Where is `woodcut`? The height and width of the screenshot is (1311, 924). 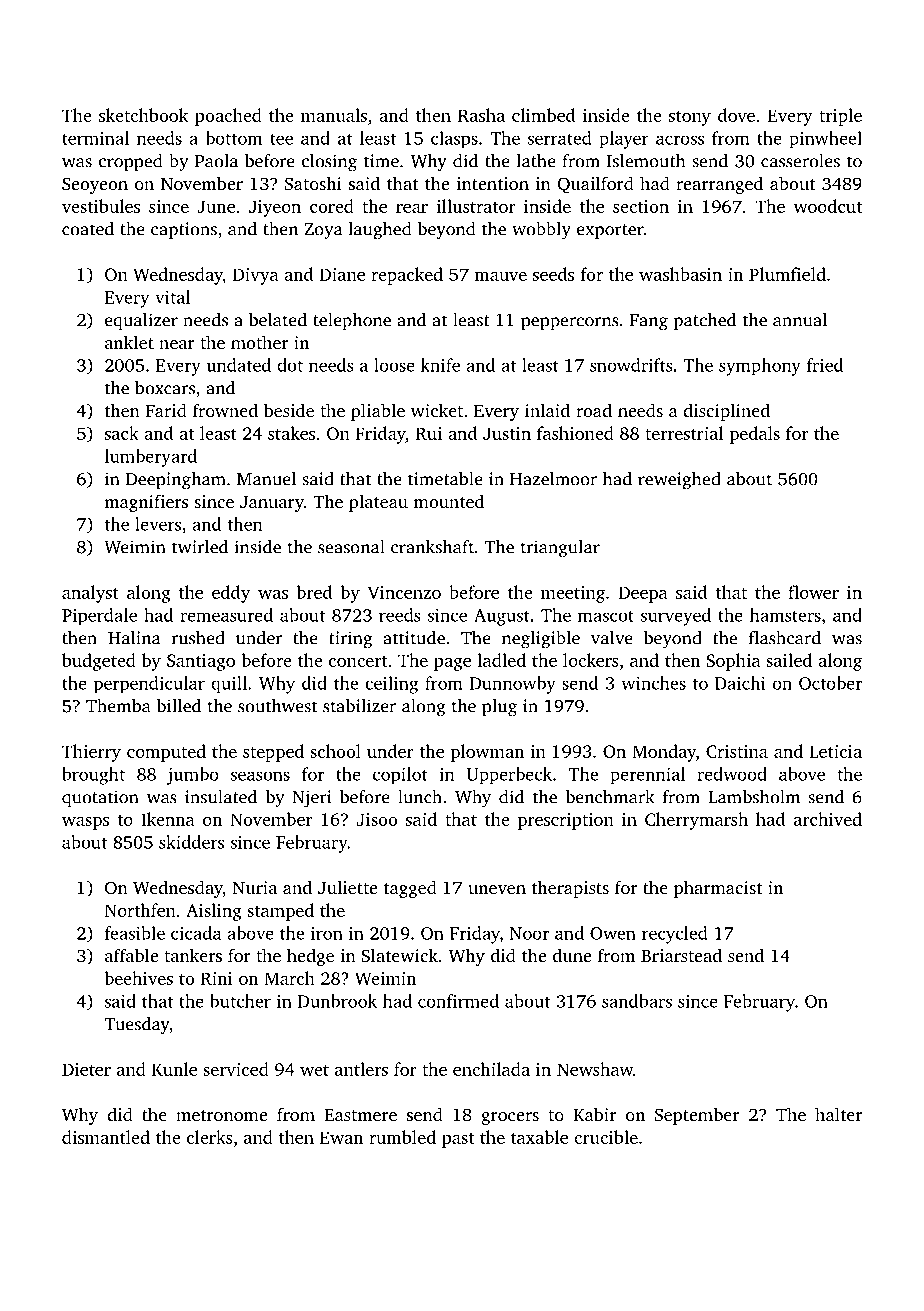
woodcut is located at coordinates (828, 206).
